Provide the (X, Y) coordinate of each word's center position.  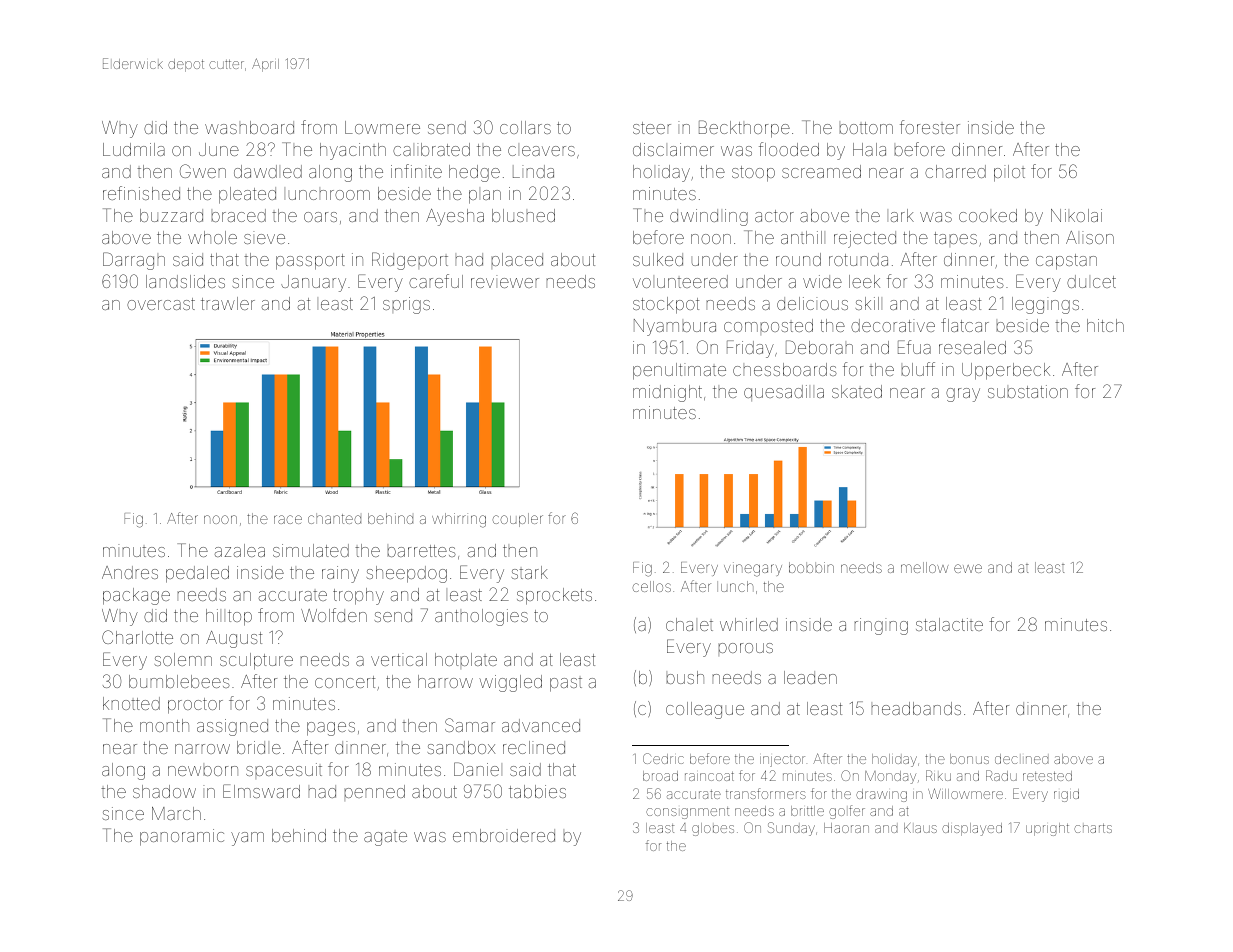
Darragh (134, 261)
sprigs (406, 305)
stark (529, 572)
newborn (203, 771)
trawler (228, 303)
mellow (925, 567)
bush (685, 677)
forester (930, 127)
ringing (881, 626)
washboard (249, 127)
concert (345, 682)
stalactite (949, 624)
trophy (358, 596)
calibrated (431, 149)
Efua (914, 347)
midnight (667, 393)
